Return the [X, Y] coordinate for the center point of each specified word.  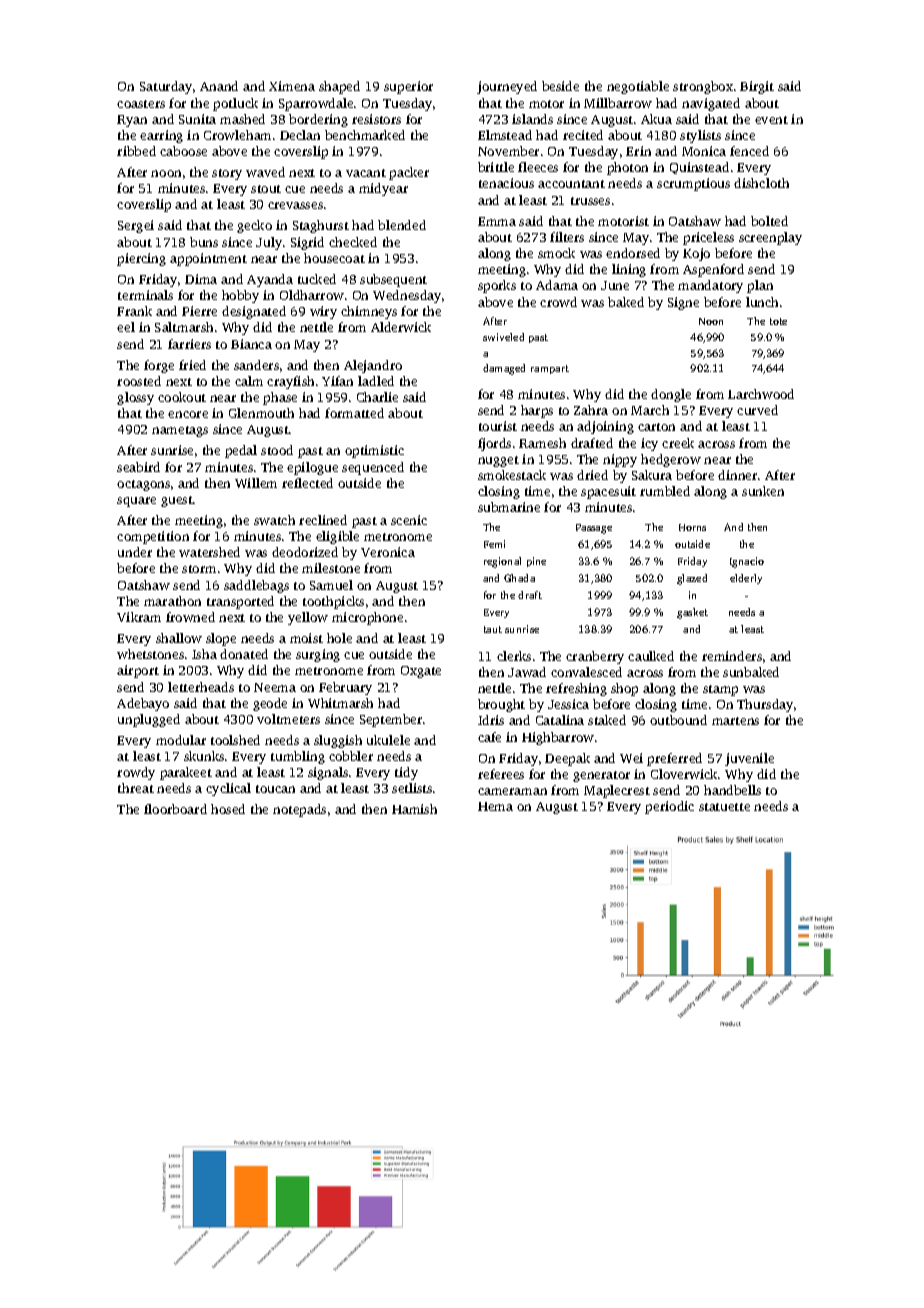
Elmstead [505, 135]
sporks [497, 286]
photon [627, 168]
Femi [494, 544]
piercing [141, 259]
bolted [769, 221]
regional [502, 562]
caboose [183, 151]
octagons [143, 485]
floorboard [175, 809]
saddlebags [256, 586]
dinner [737, 475]
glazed [692, 579]
